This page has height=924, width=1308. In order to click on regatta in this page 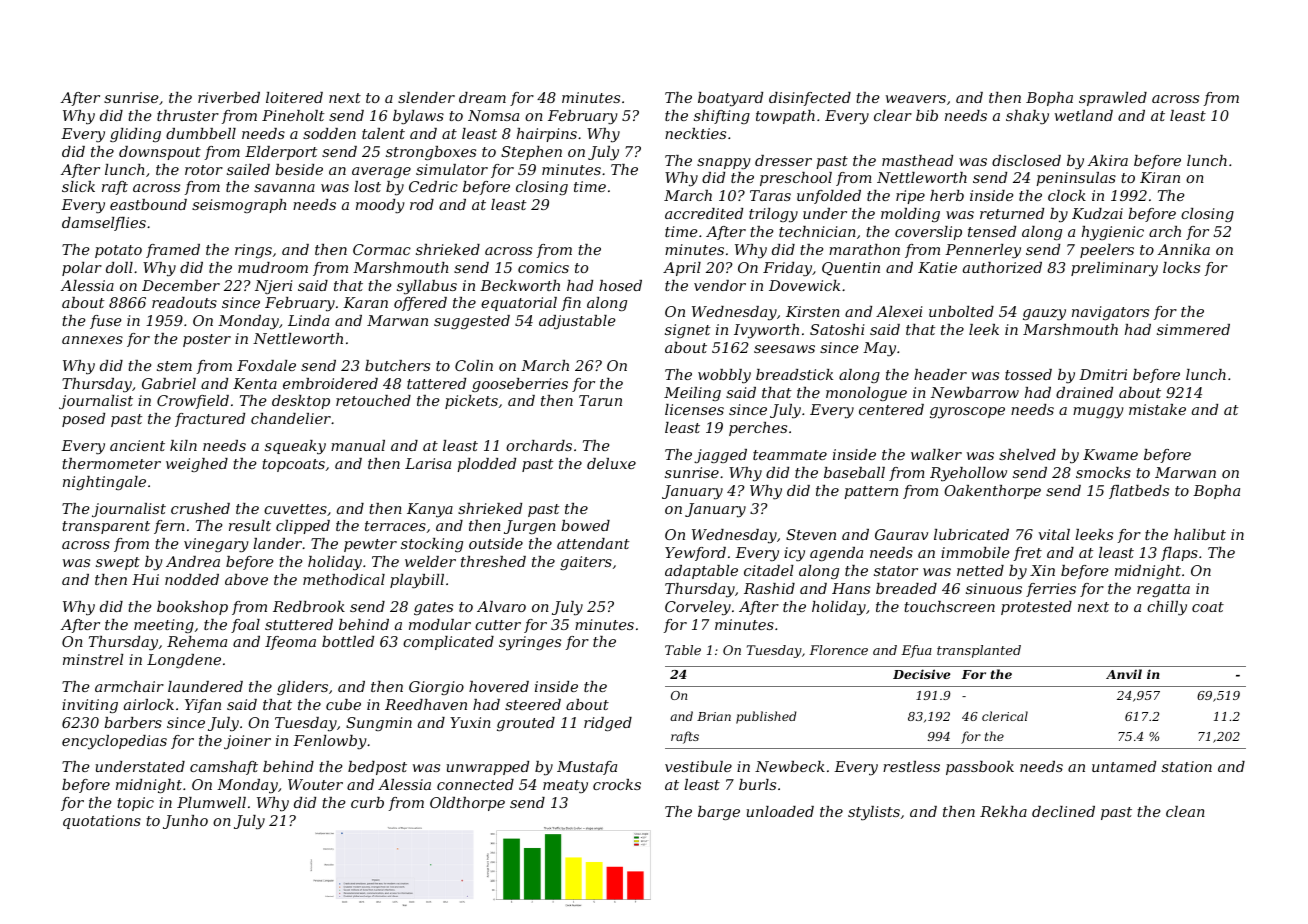, I will do `click(1163, 590)`.
